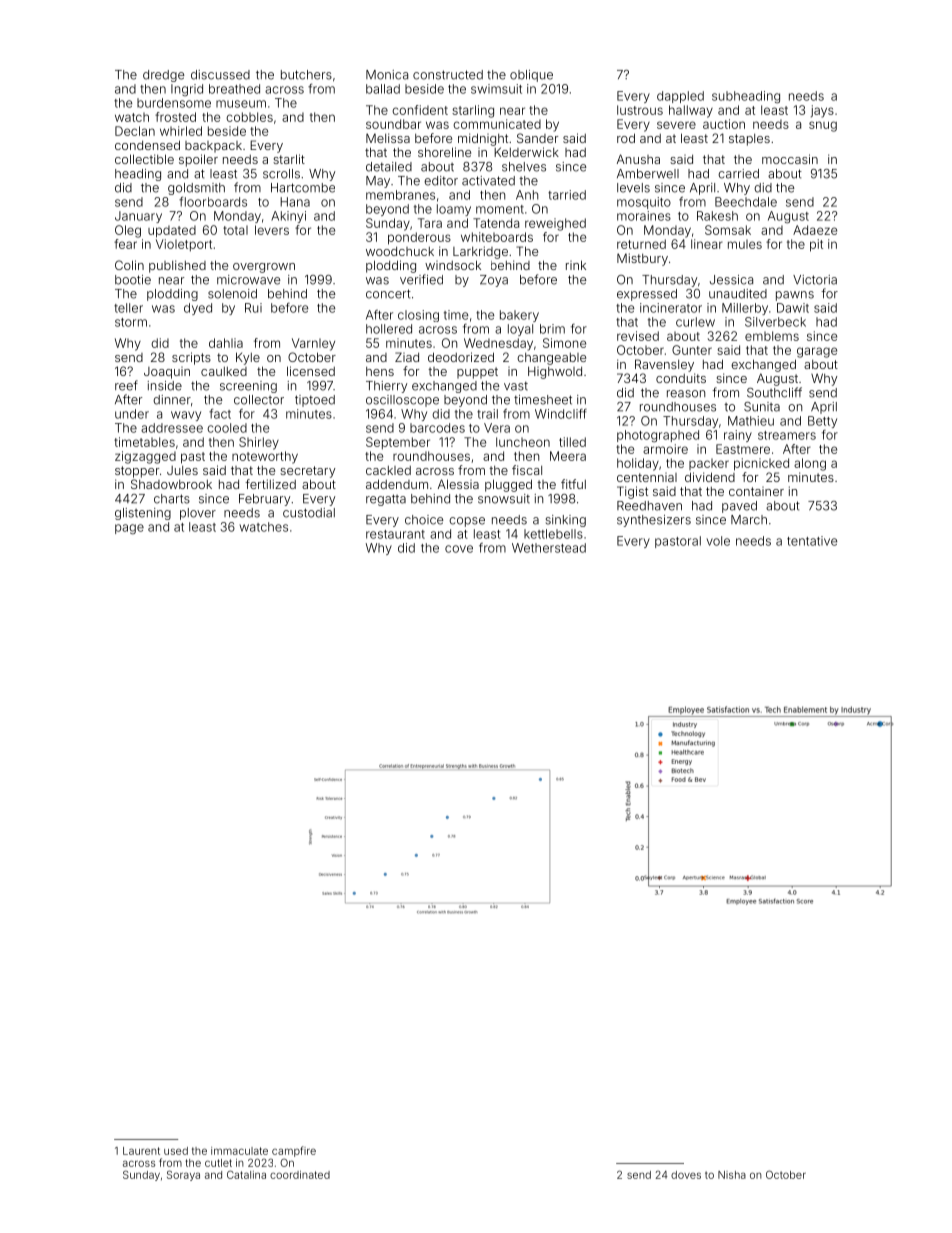  Describe the element at coordinates (822, 111) in the image. I see `jays` at that location.
